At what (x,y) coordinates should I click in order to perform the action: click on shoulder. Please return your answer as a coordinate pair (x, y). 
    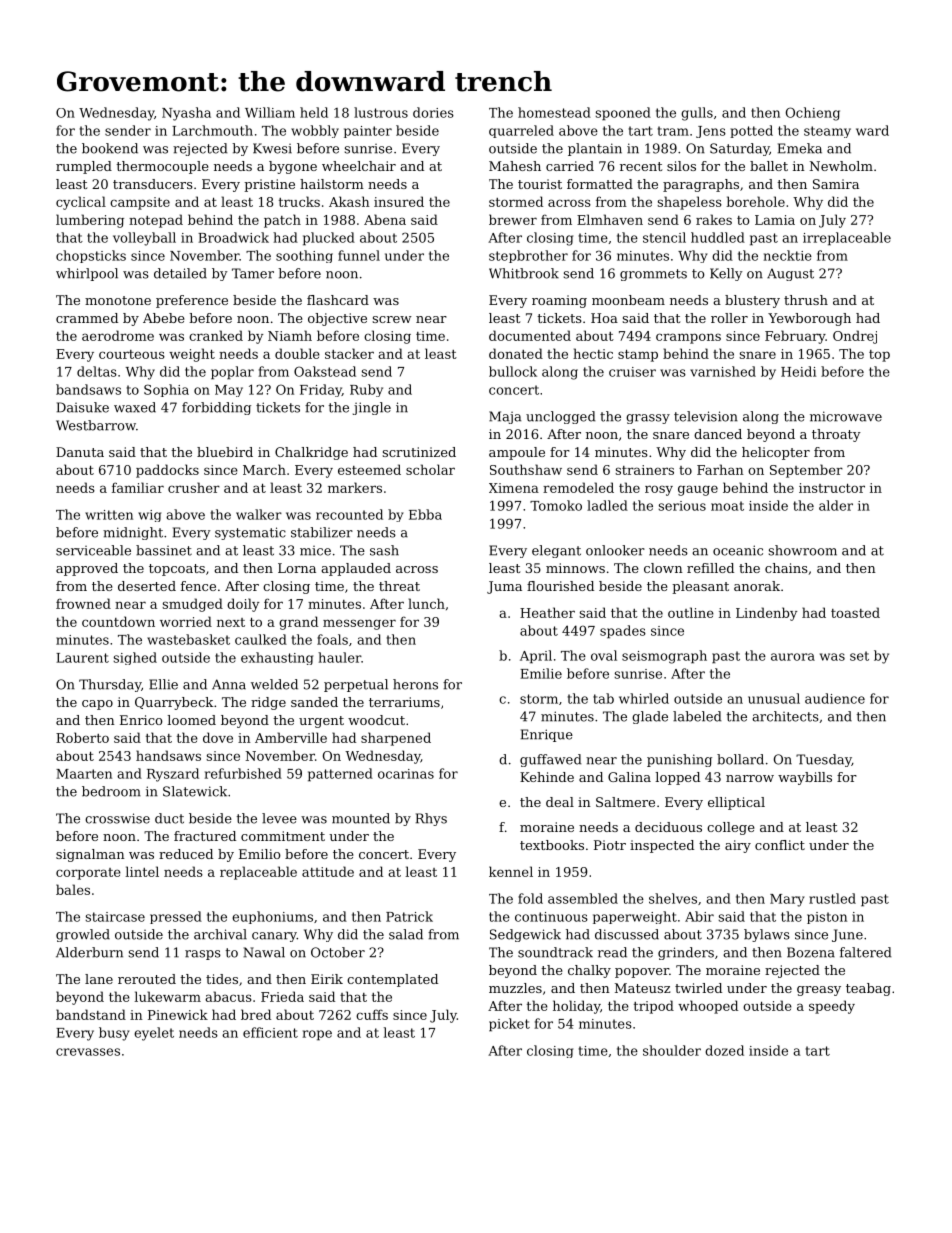
    Looking at the image, I should click on (672, 1050).
